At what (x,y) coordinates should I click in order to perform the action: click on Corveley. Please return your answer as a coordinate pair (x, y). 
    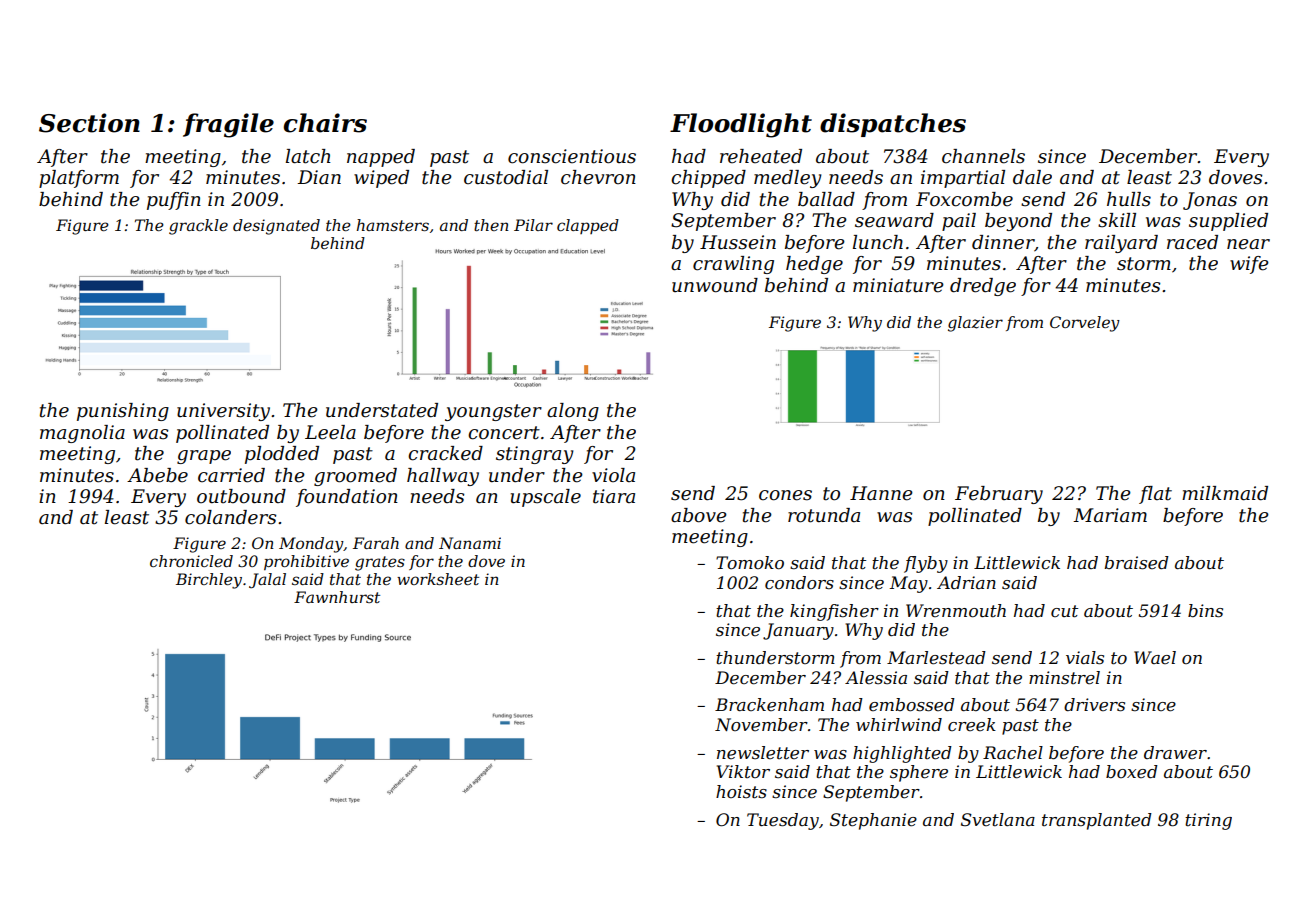
    Looking at the image, I should click on (1085, 324).
